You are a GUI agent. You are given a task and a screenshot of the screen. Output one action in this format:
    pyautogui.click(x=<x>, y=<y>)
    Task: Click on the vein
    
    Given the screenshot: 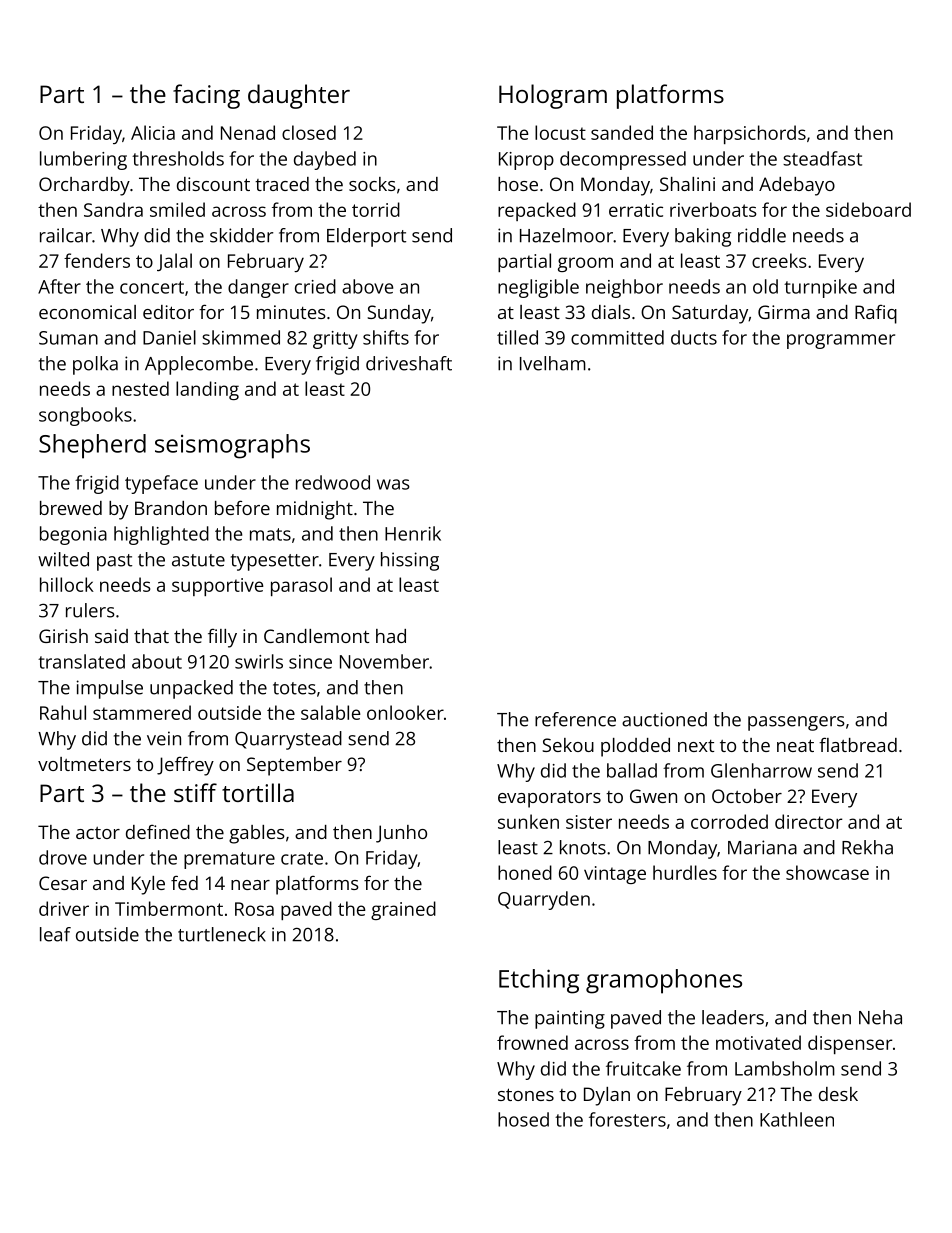 What is the action you would take?
    pyautogui.click(x=164, y=738)
